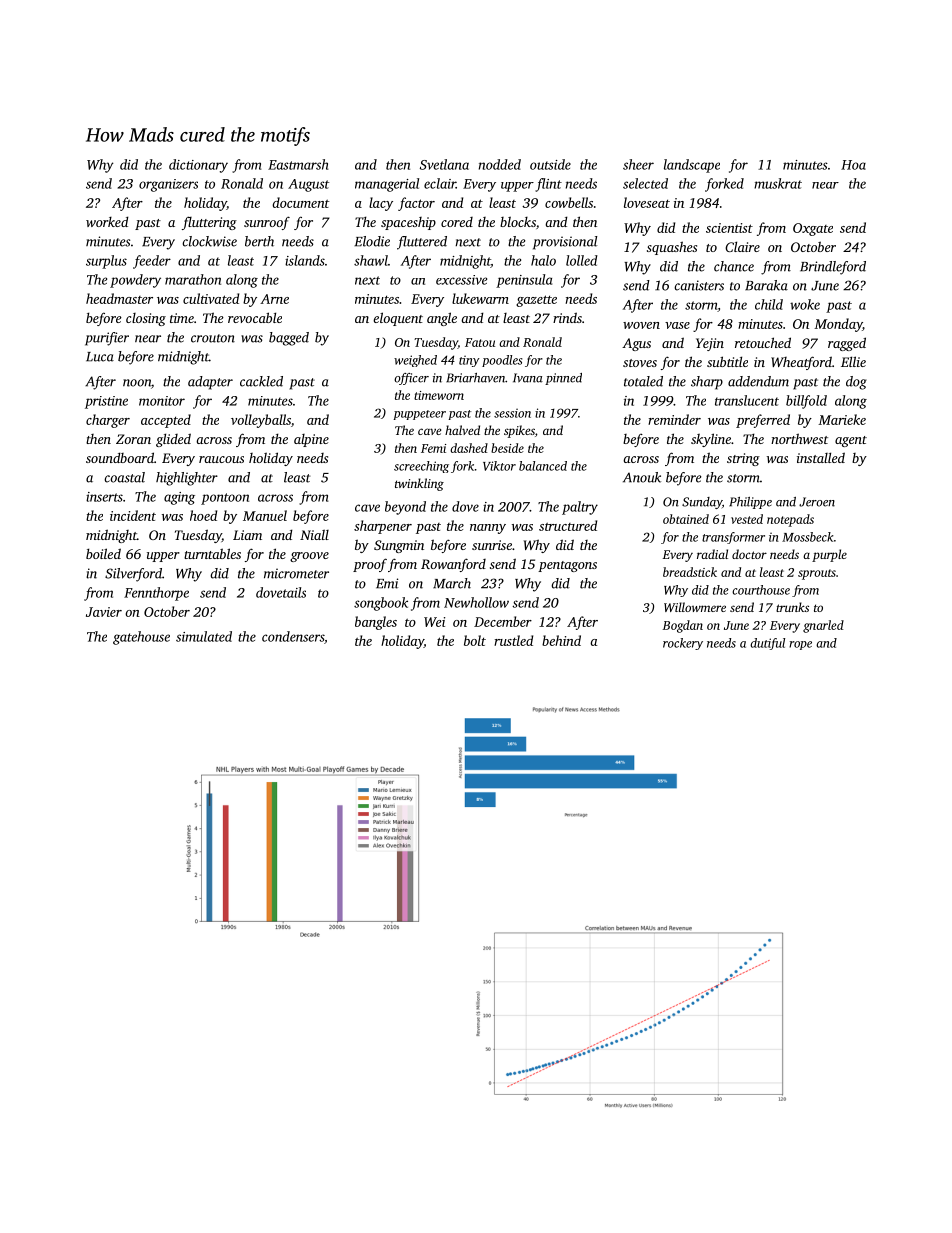  I want to click on dictionary, so click(198, 166).
